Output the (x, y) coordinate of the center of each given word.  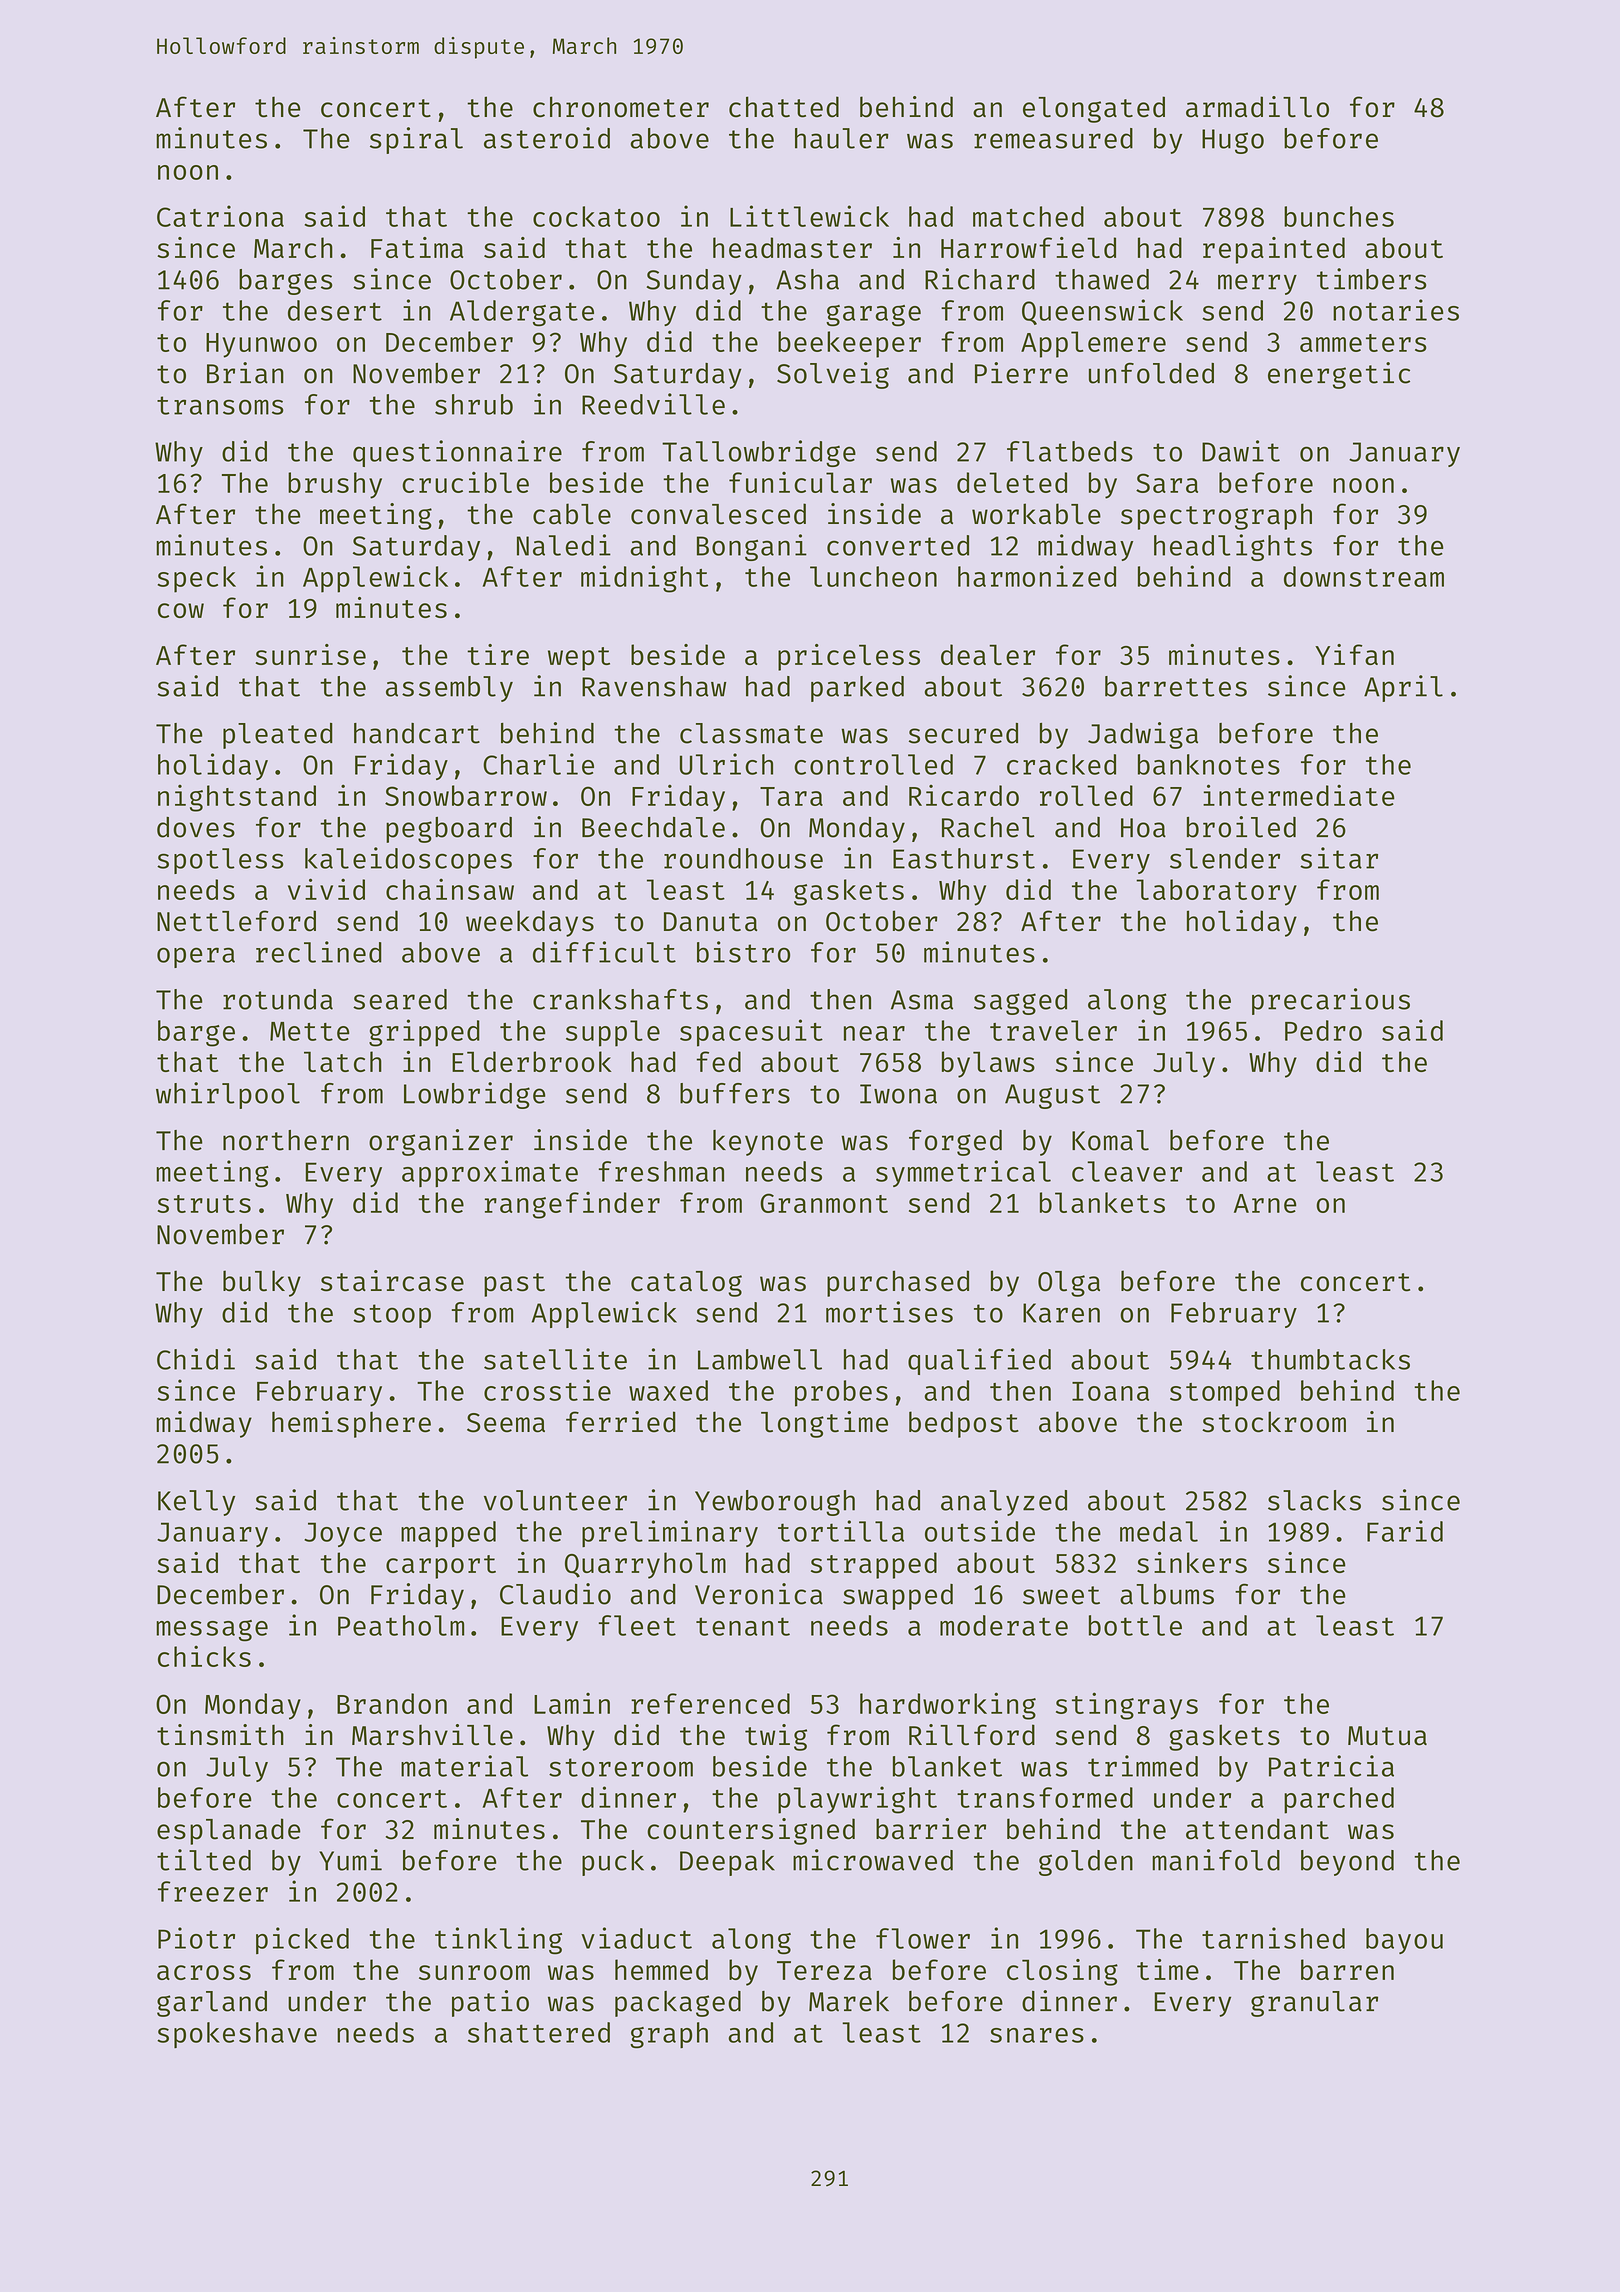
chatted (784, 107)
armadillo (1257, 107)
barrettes (1176, 686)
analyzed (1004, 1503)
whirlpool (228, 1095)
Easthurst (964, 858)
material (464, 1766)
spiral (416, 140)
